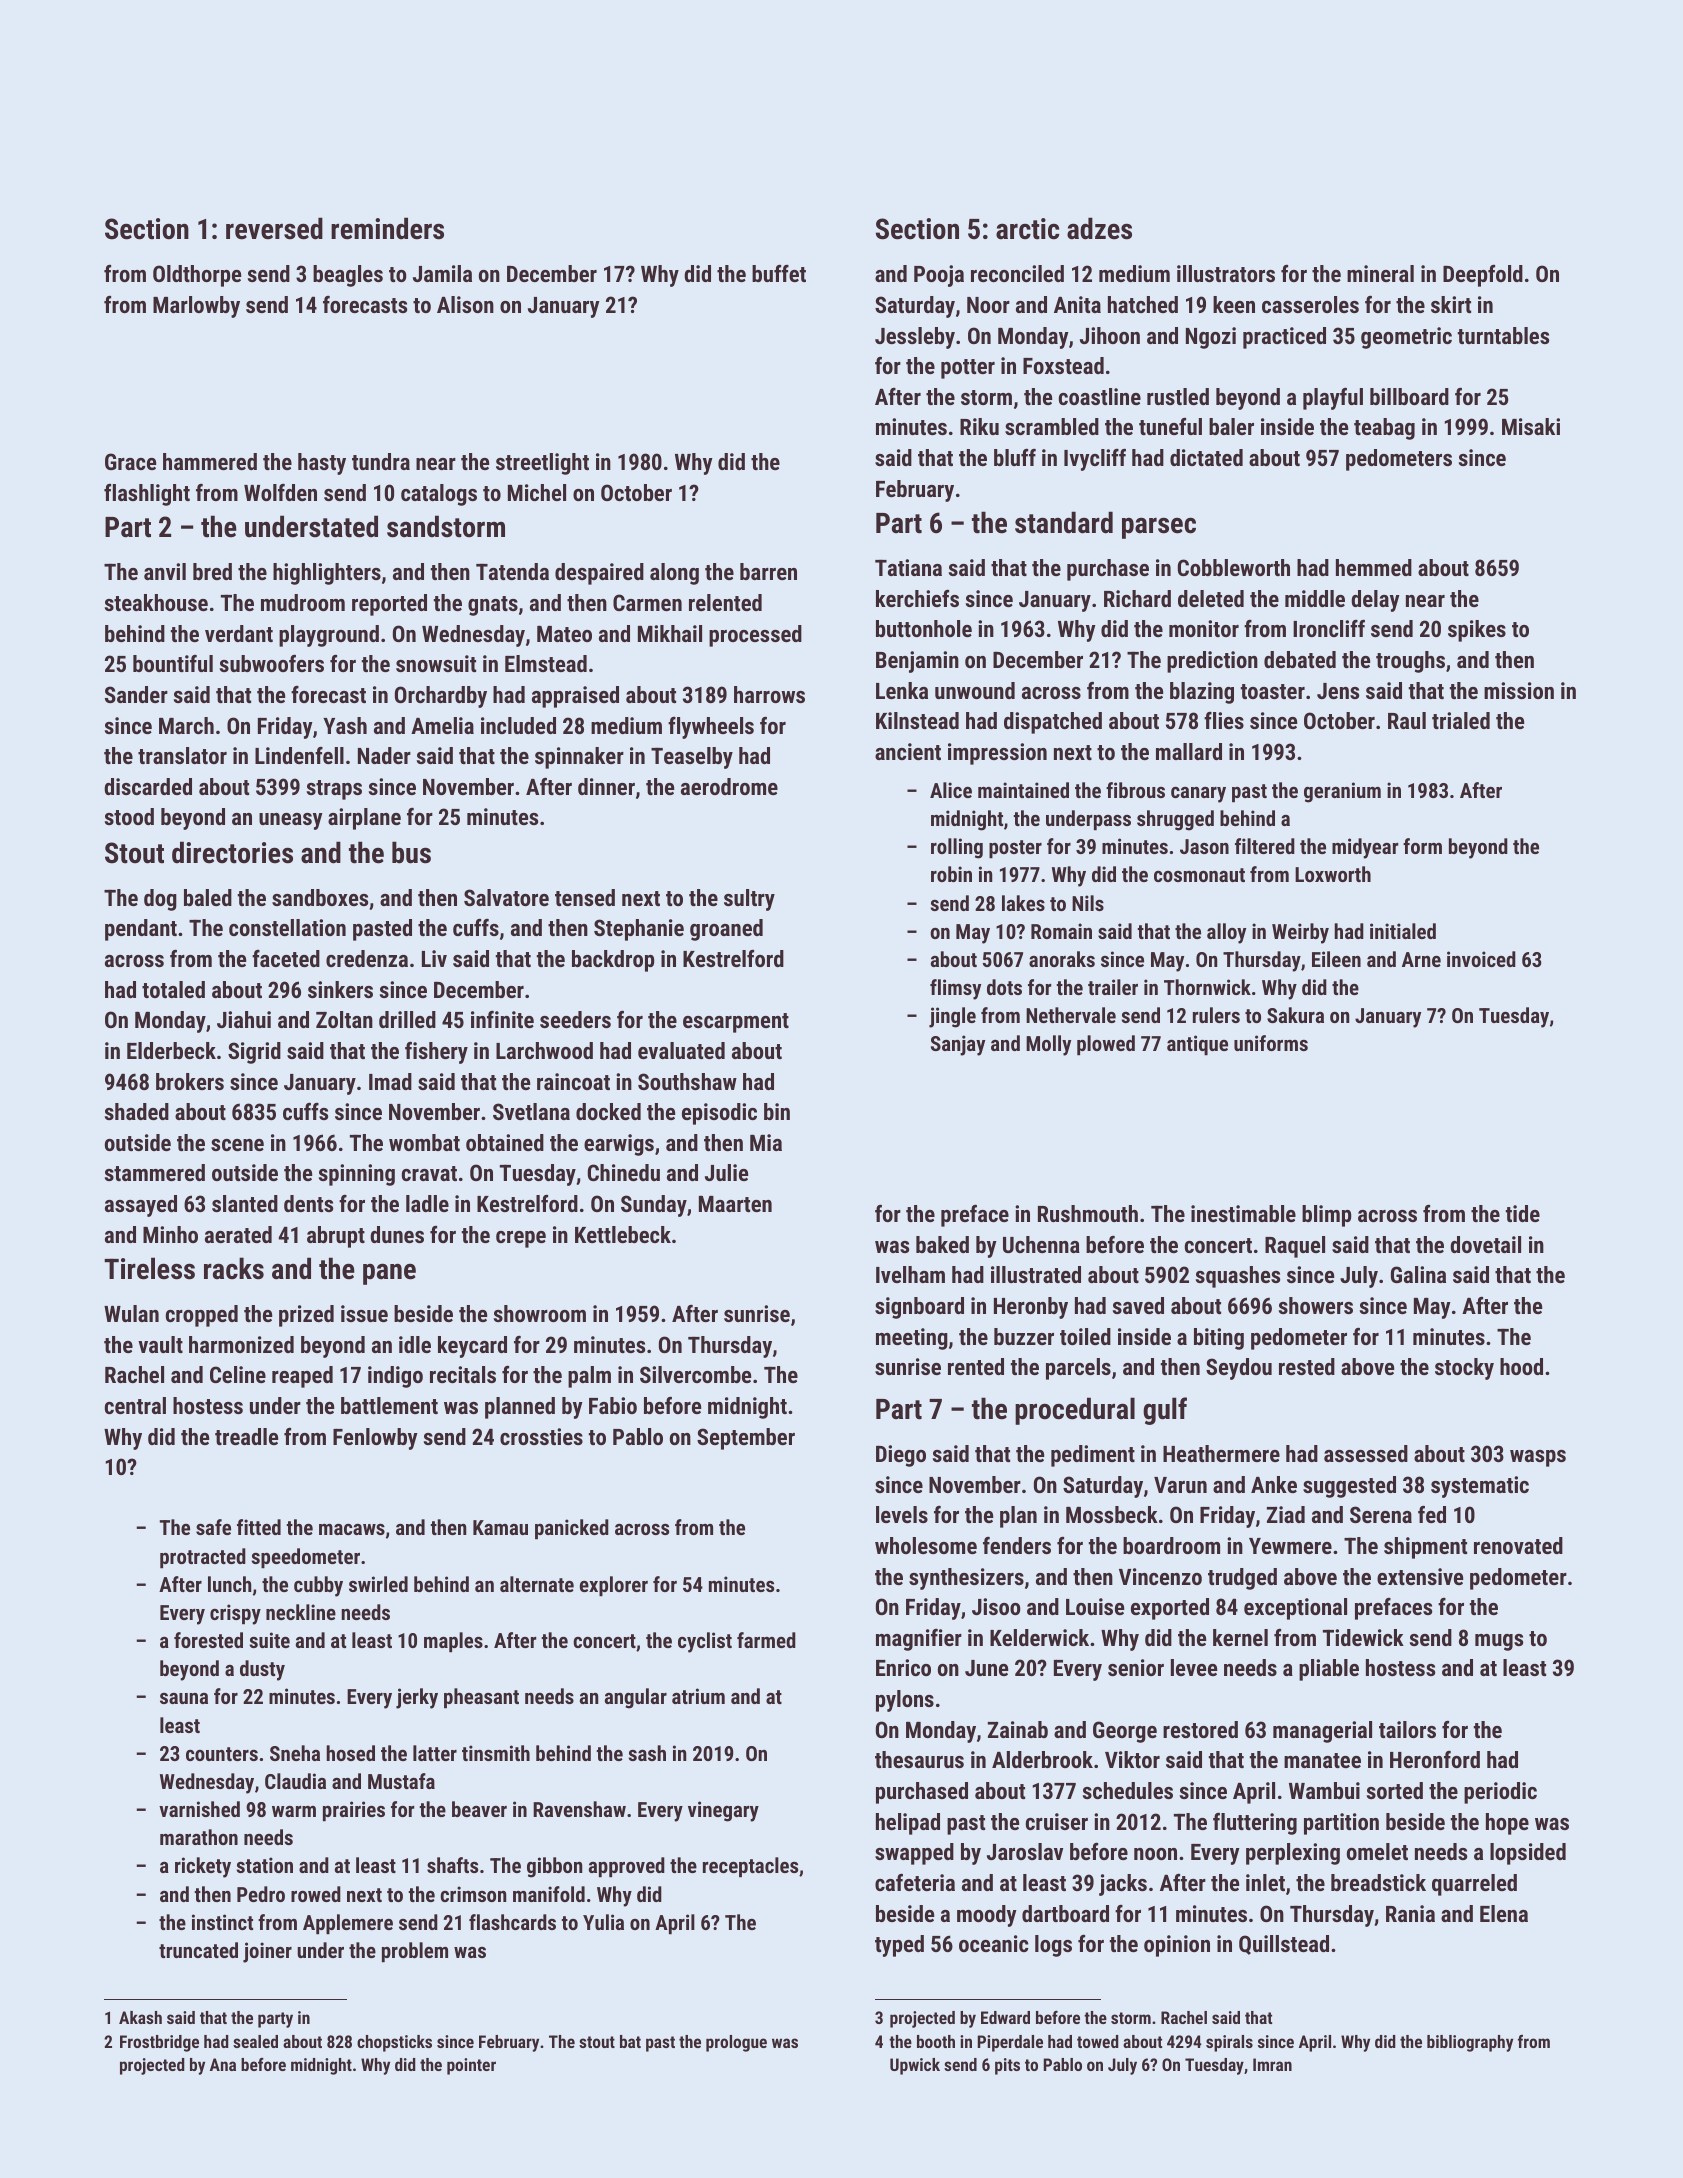  Describe the element at coordinates (542, 464) in the screenshot. I see `streetlight` at that location.
